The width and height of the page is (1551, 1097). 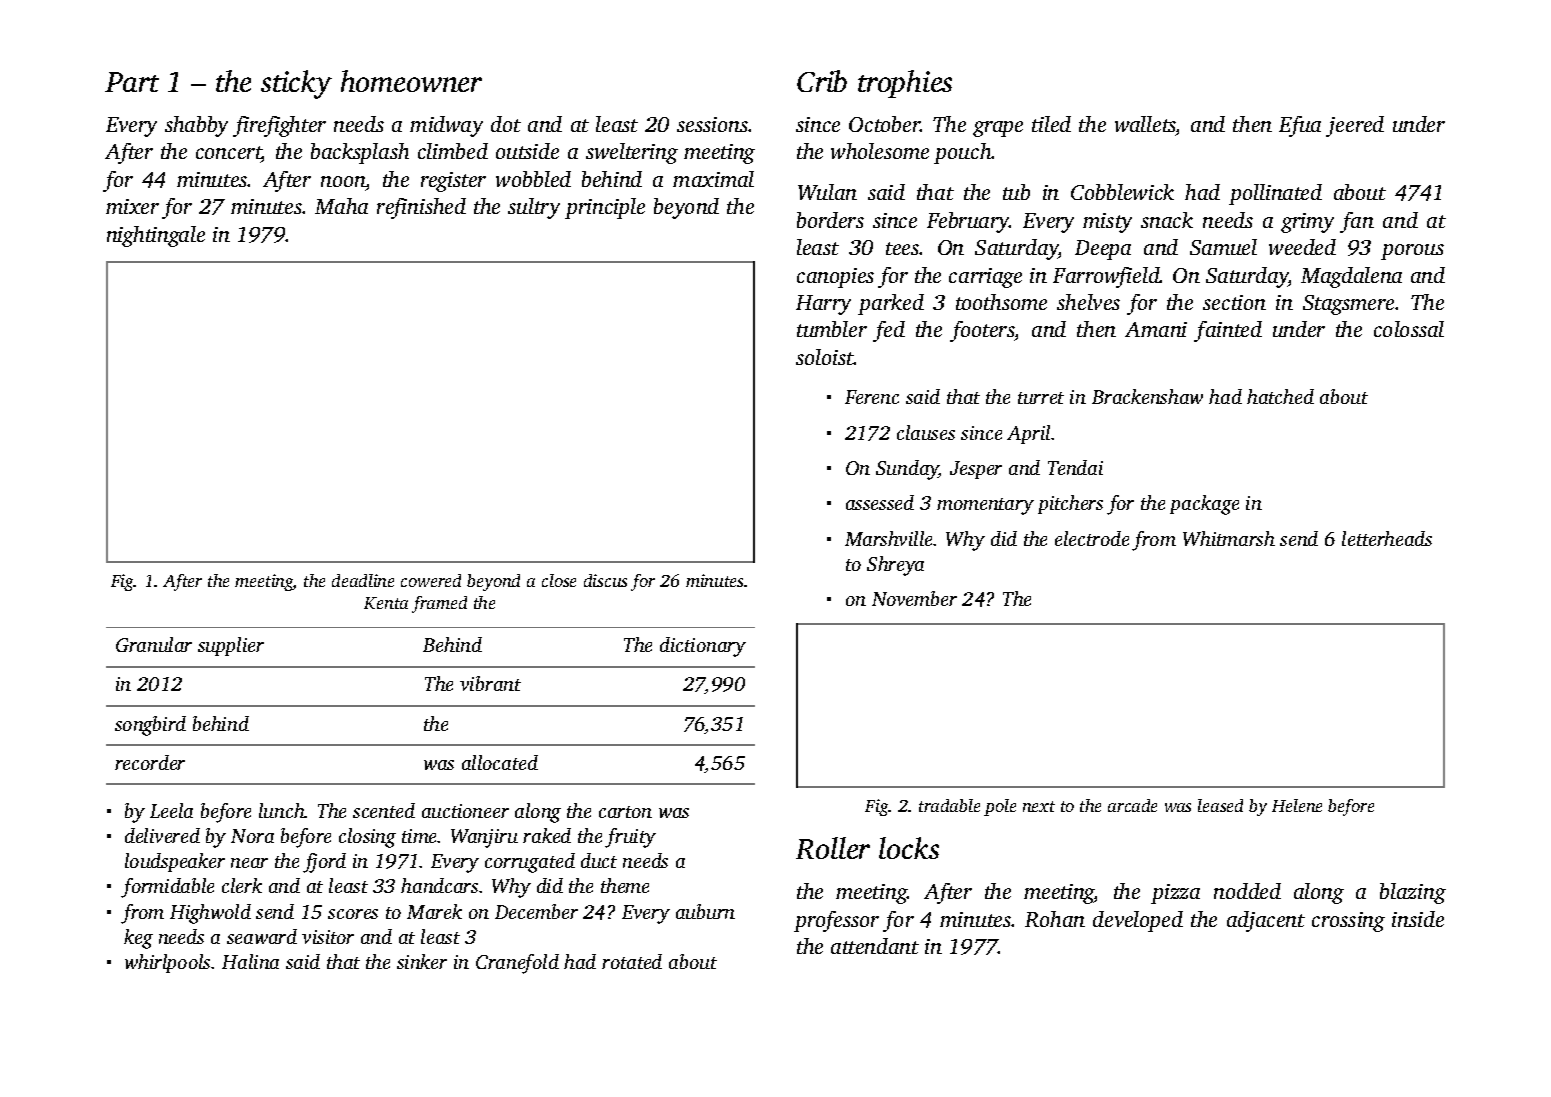 What do you see at coordinates (1355, 126) in the page?
I see `jeered` at bounding box center [1355, 126].
